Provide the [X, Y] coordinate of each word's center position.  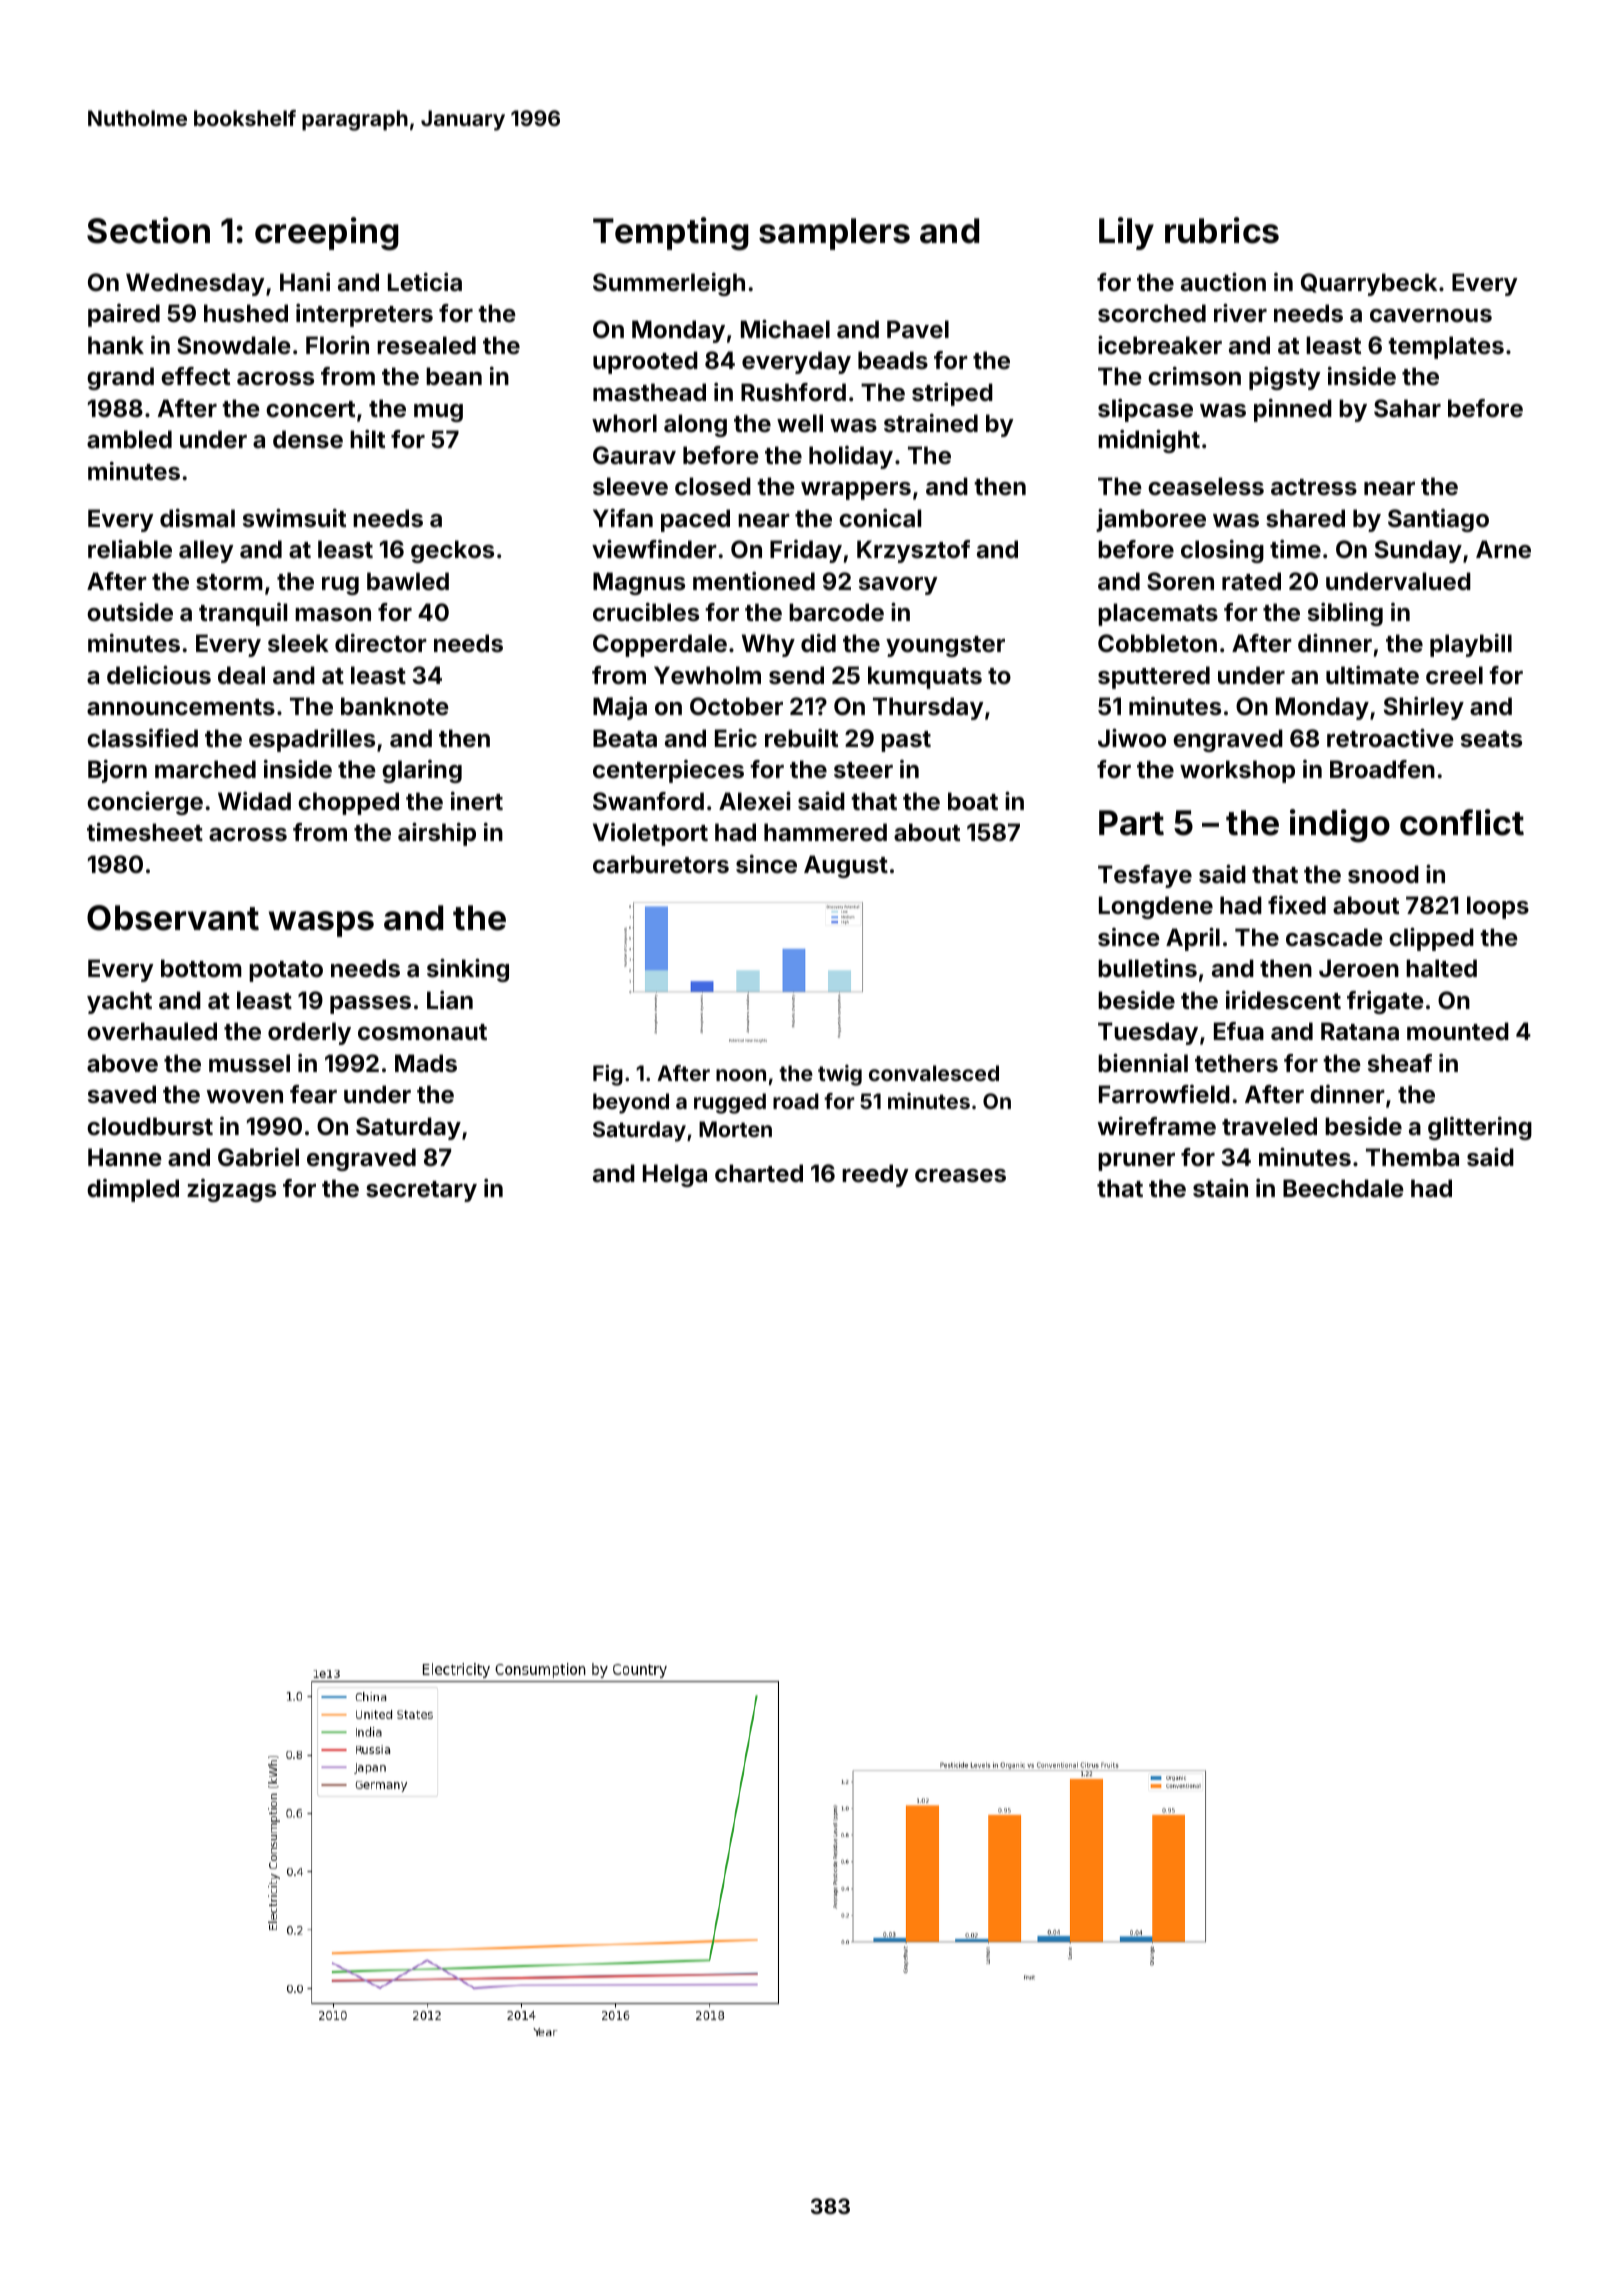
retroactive [1390, 738]
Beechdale [1343, 1188]
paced [695, 520]
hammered [825, 832]
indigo [1340, 826]
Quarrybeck [1369, 284]
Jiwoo [1132, 738]
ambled [129, 439]
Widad [254, 801]
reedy [875, 1175]
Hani [305, 282]
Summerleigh [669, 284]
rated [1251, 581]
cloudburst [150, 1126]
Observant [173, 918]
